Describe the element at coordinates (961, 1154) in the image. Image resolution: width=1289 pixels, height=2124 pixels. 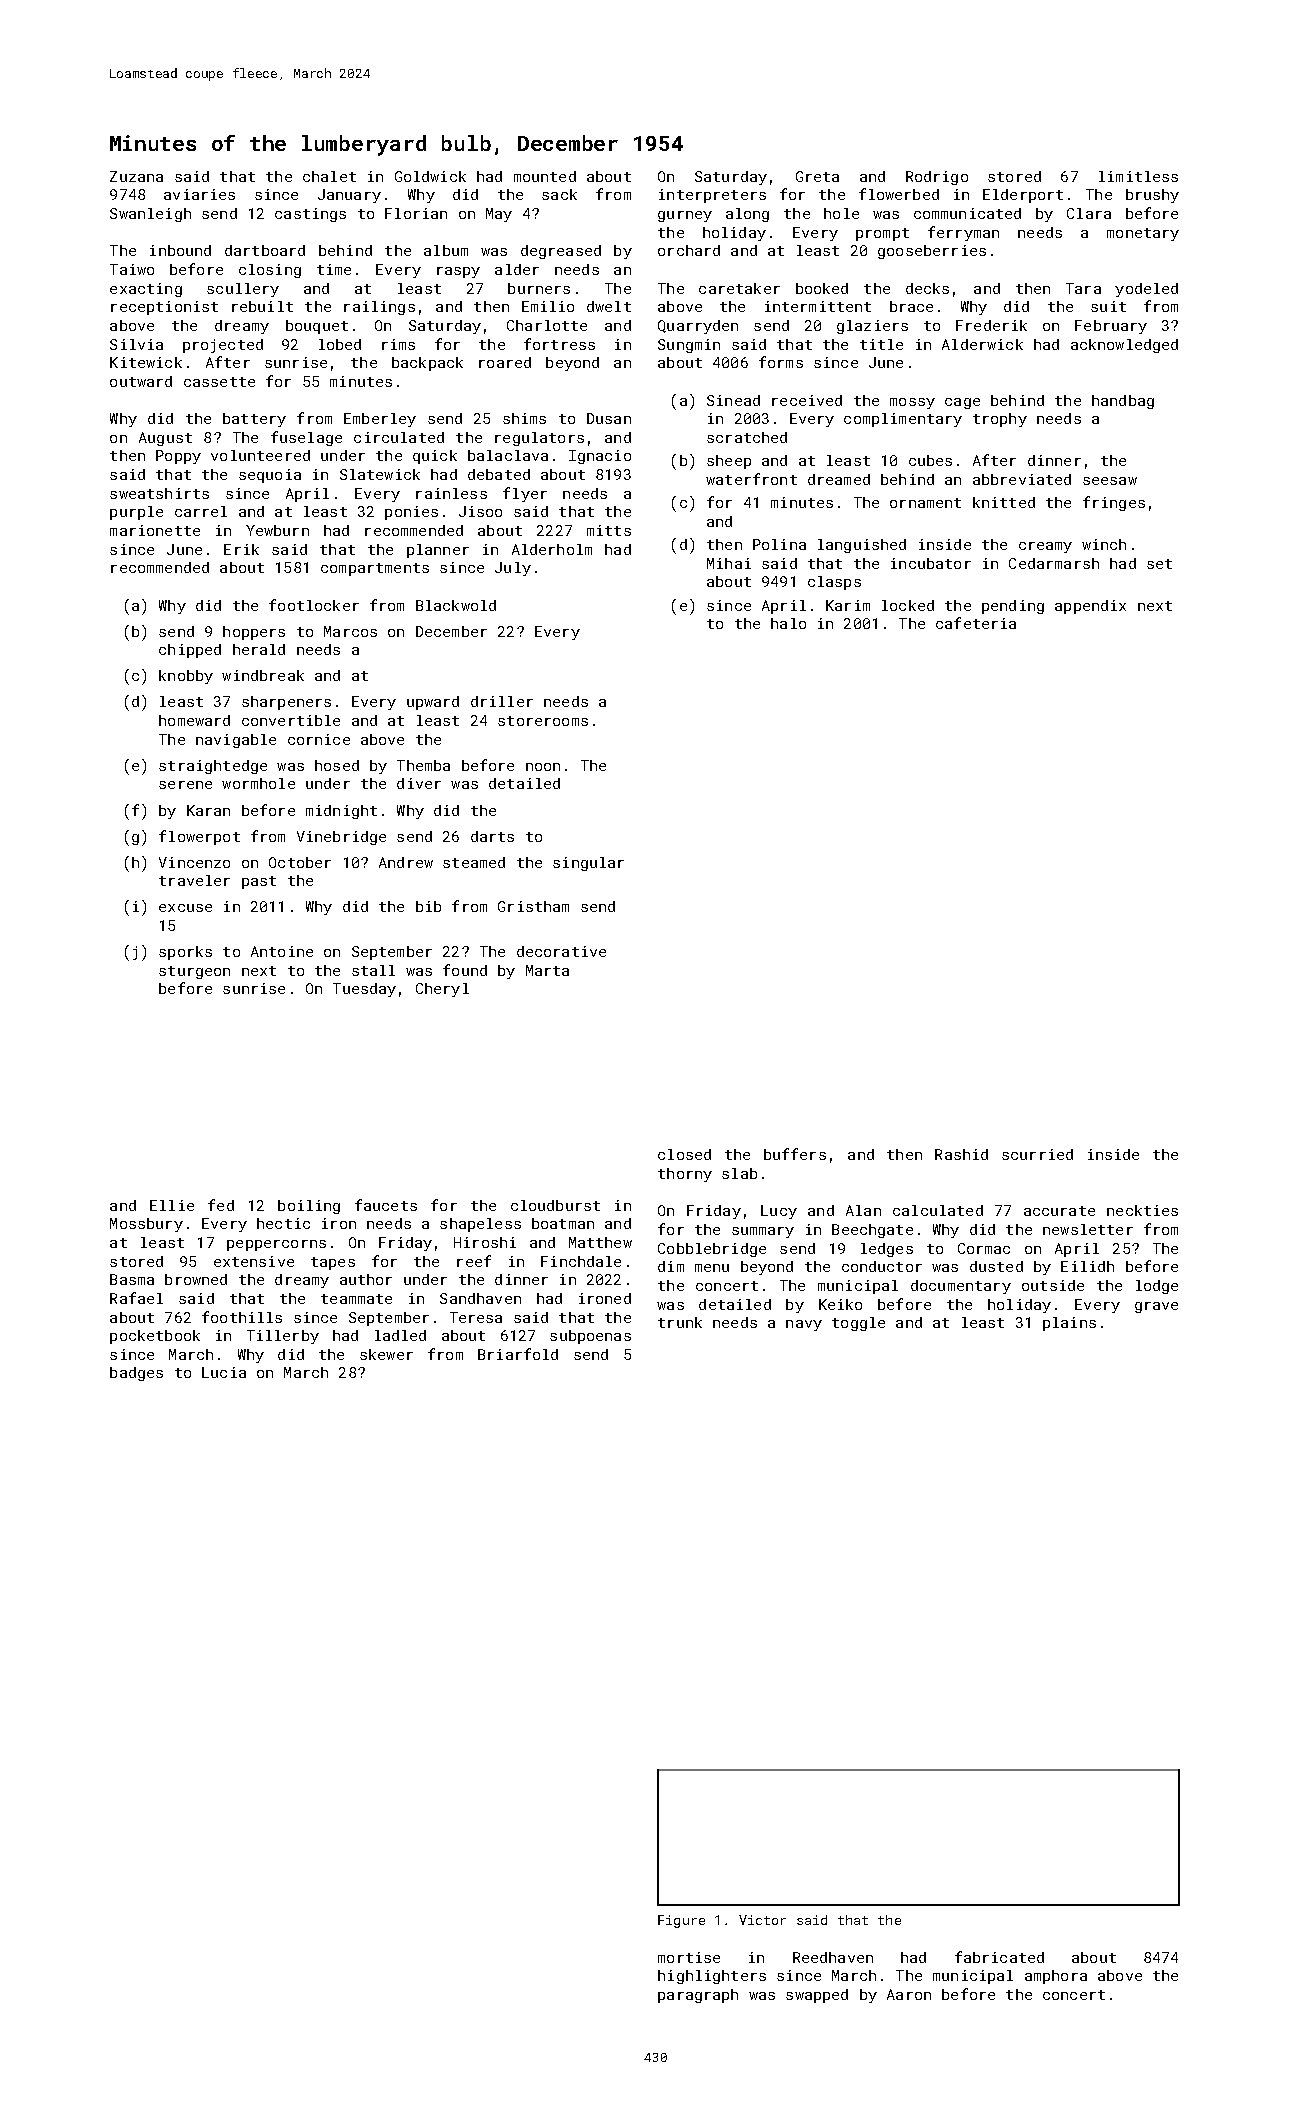
I see `Rashid` at that location.
